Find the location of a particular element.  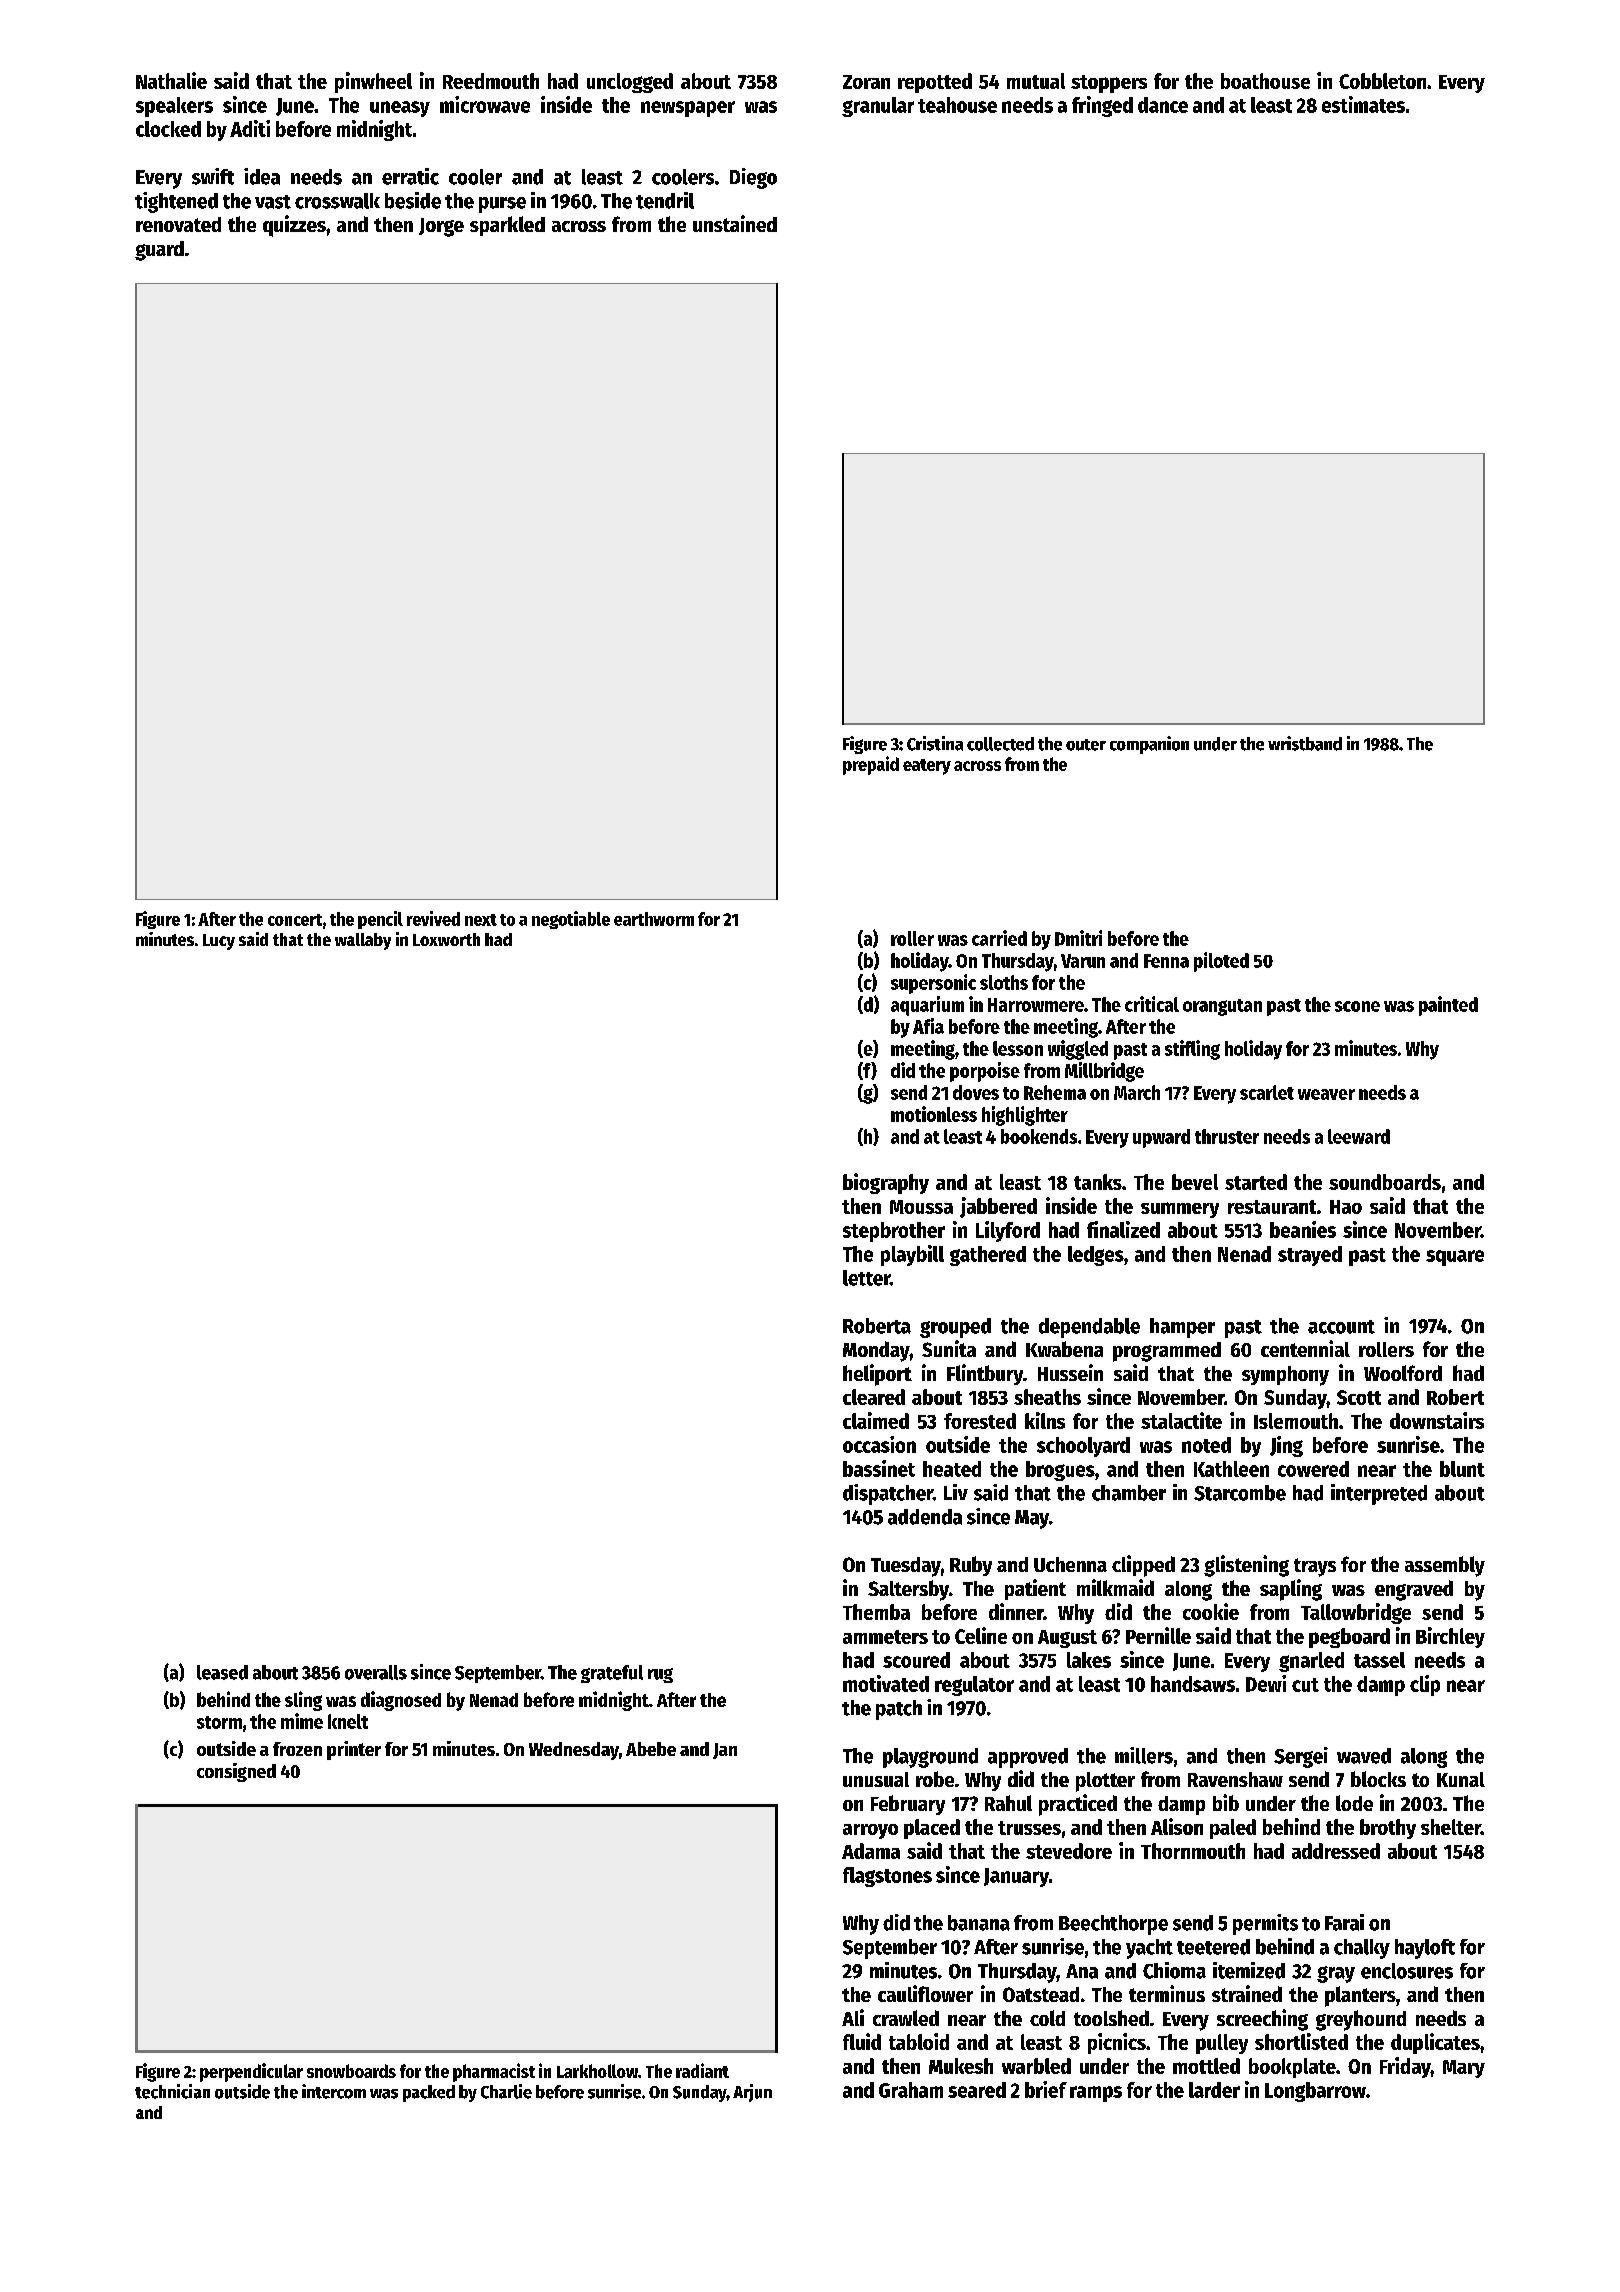

companion is located at coordinates (1149, 745).
